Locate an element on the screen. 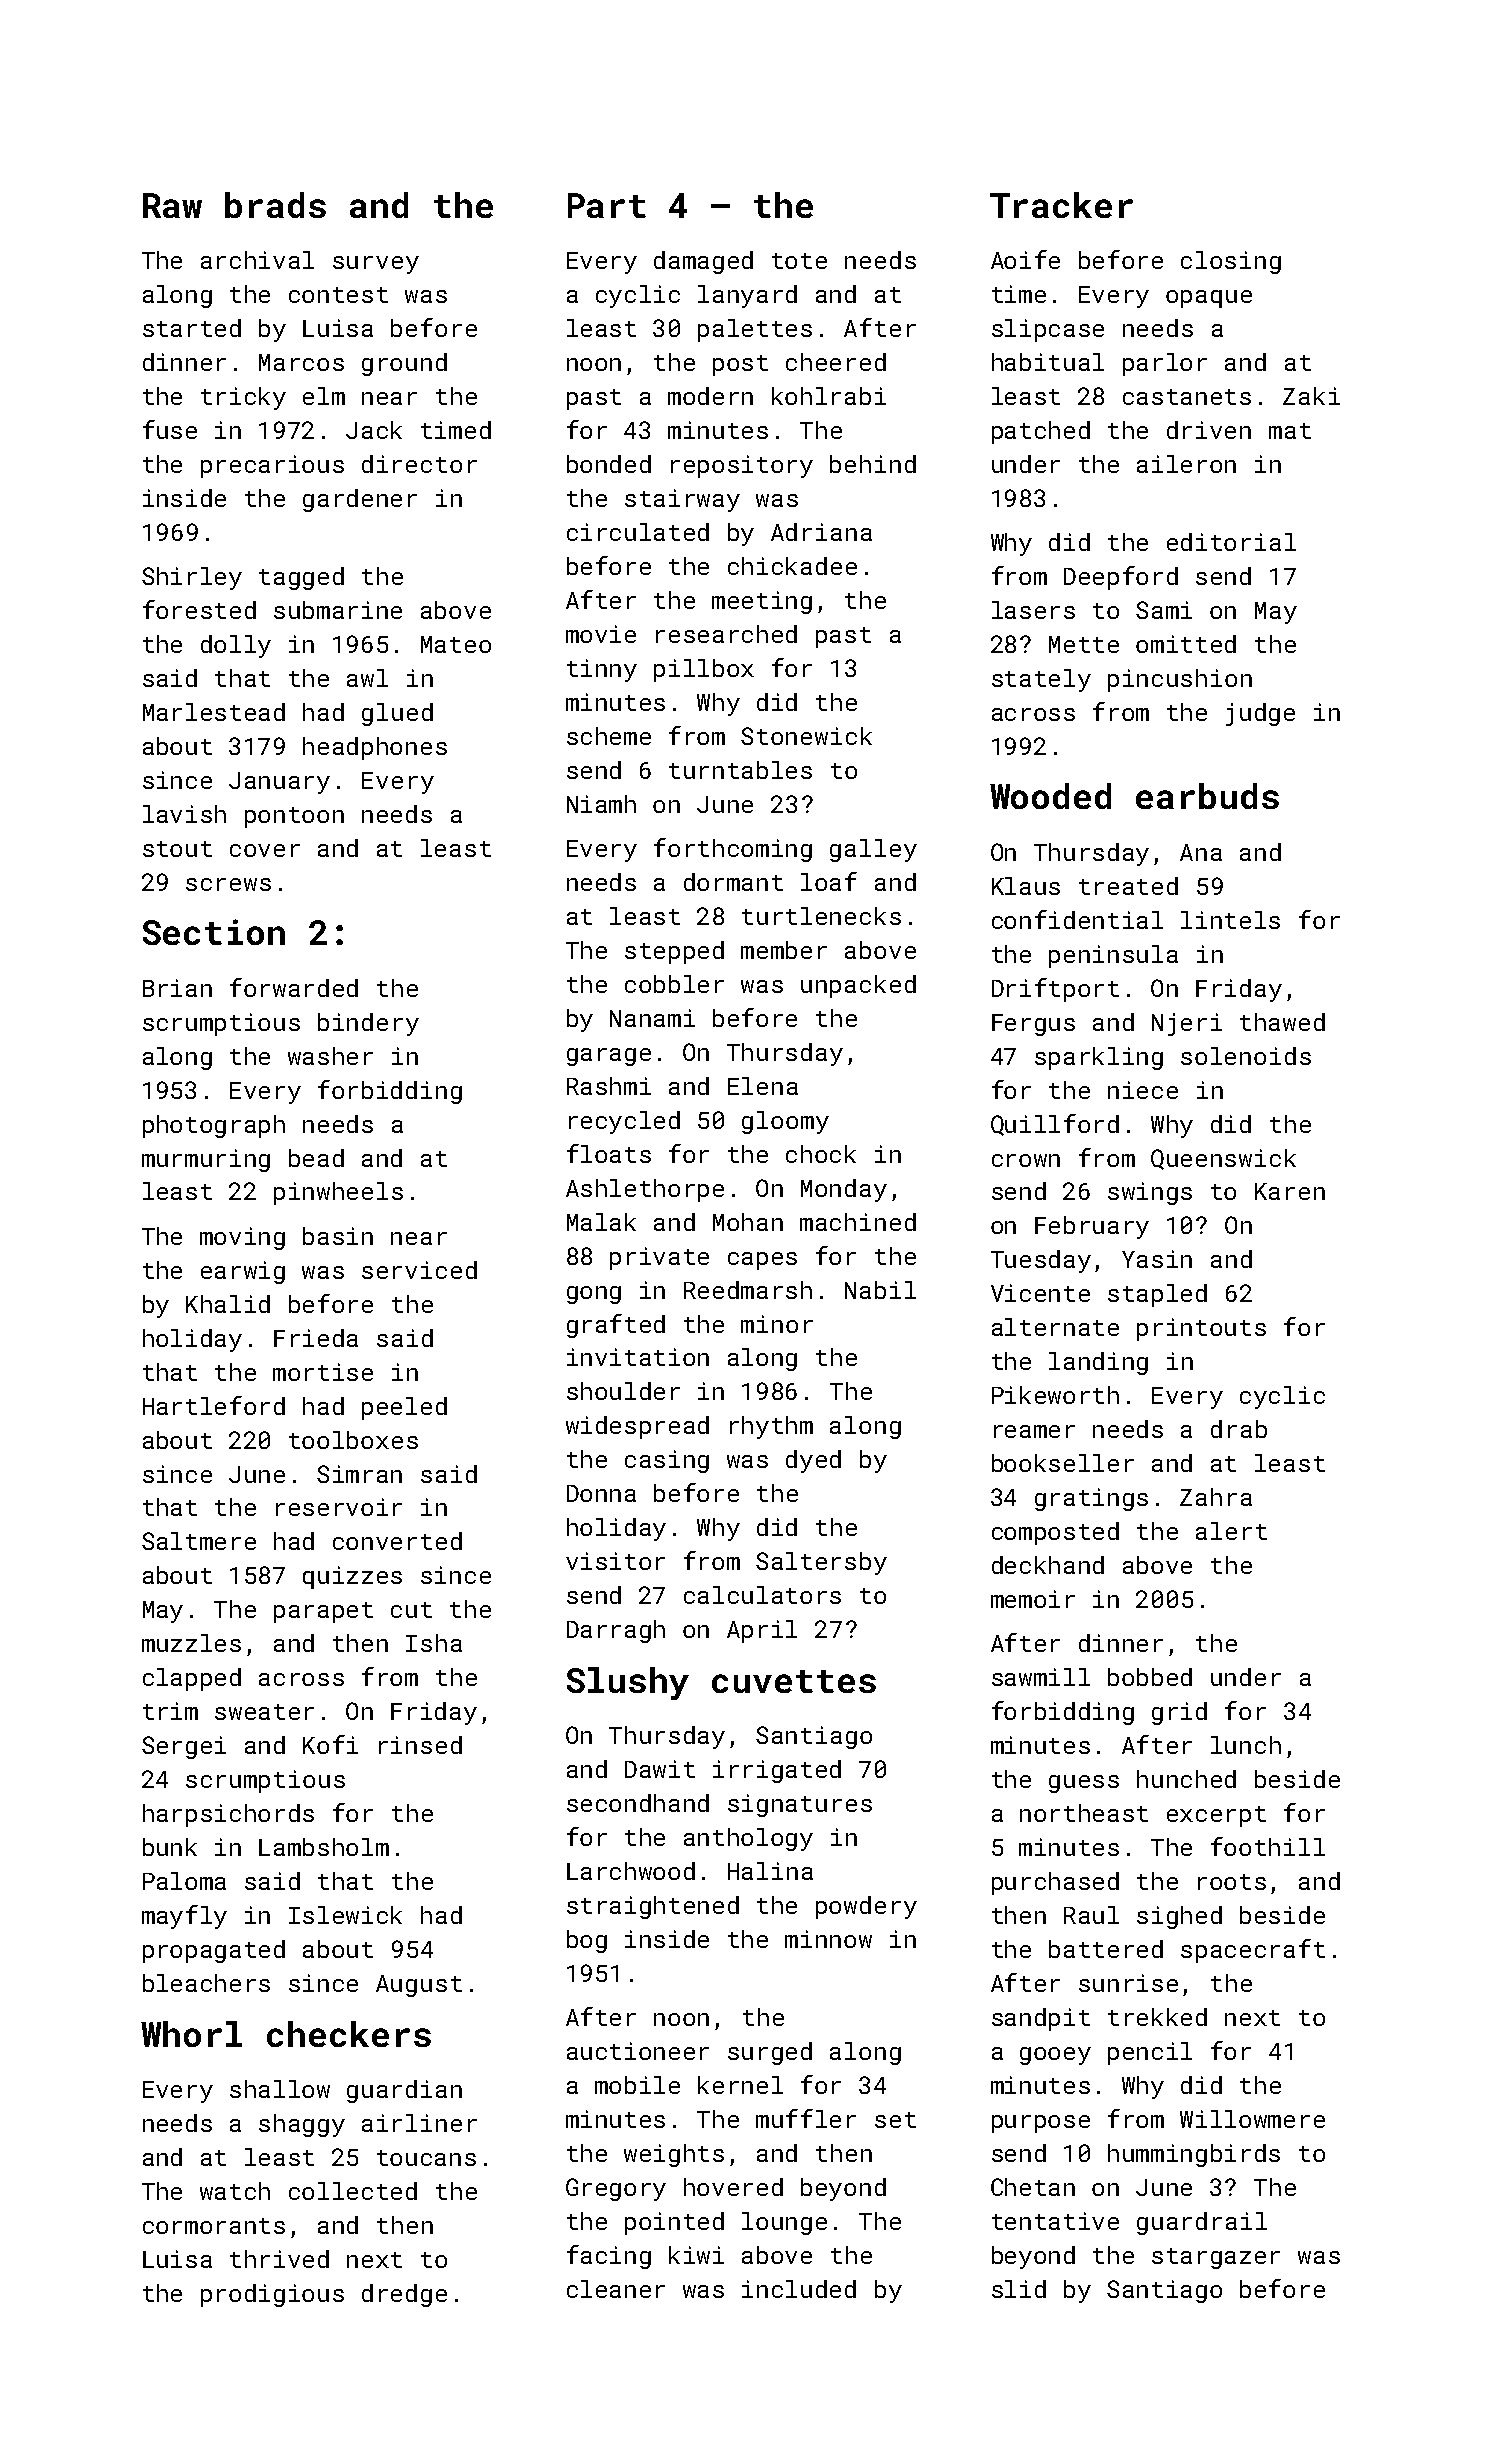  Tracker is located at coordinates (1061, 205).
